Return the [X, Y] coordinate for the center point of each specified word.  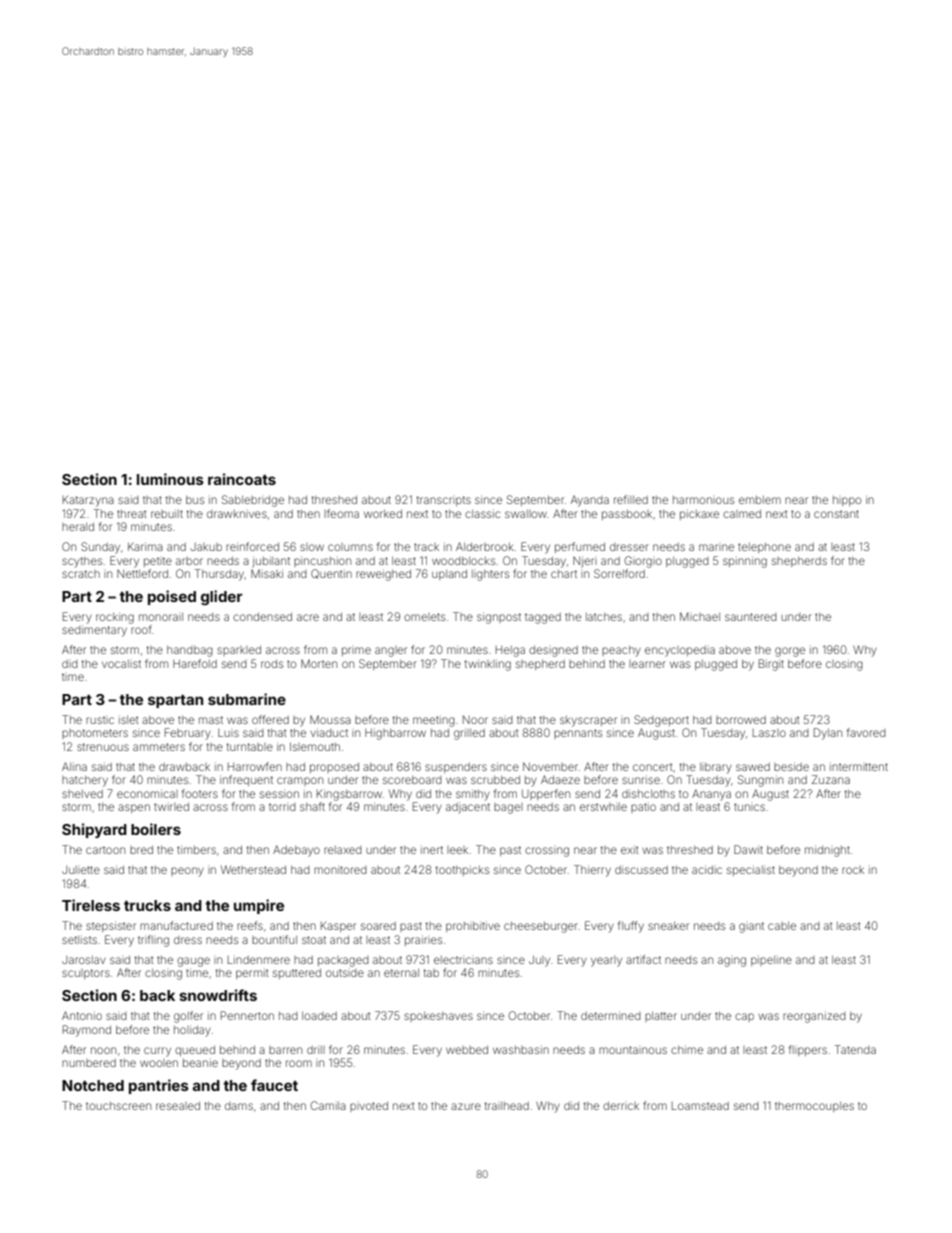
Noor [475, 719]
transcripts [443, 501]
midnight [827, 851]
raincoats [242, 479]
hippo [847, 501]
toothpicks [462, 870]
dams [239, 1106]
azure [466, 1106]
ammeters [159, 747]
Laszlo [769, 733]
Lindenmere [259, 959]
